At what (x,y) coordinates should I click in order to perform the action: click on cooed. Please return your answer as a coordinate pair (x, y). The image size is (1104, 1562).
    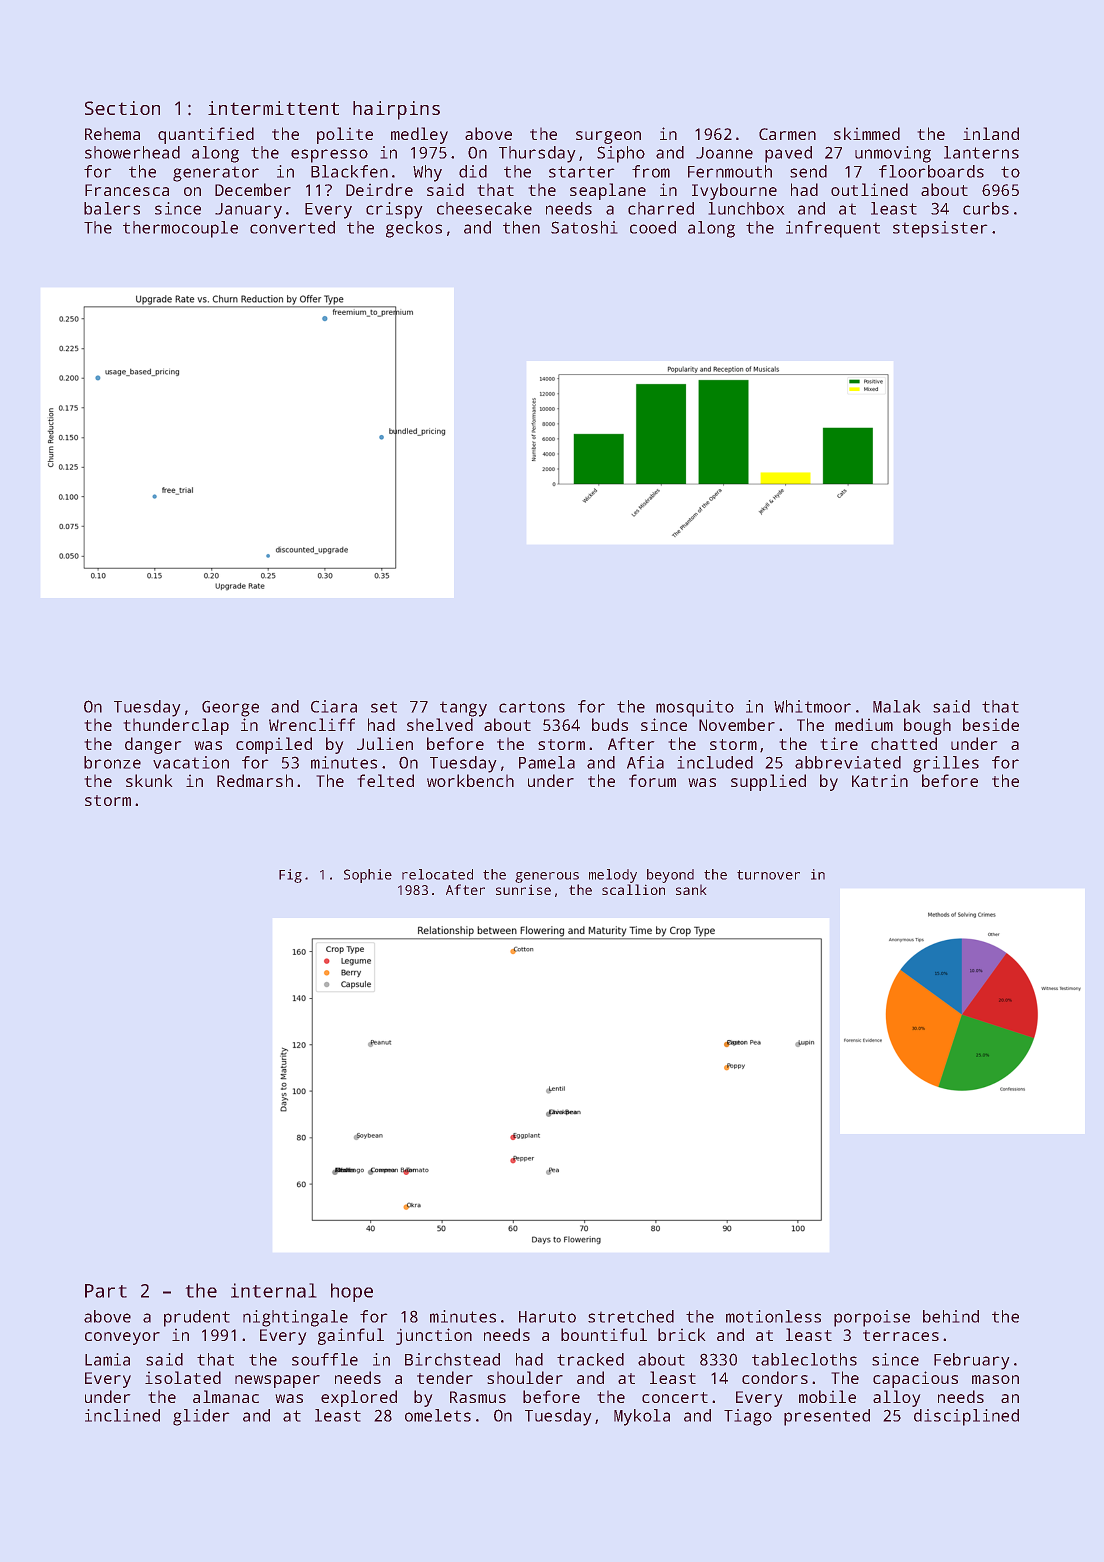
    Looking at the image, I should click on (653, 227).
